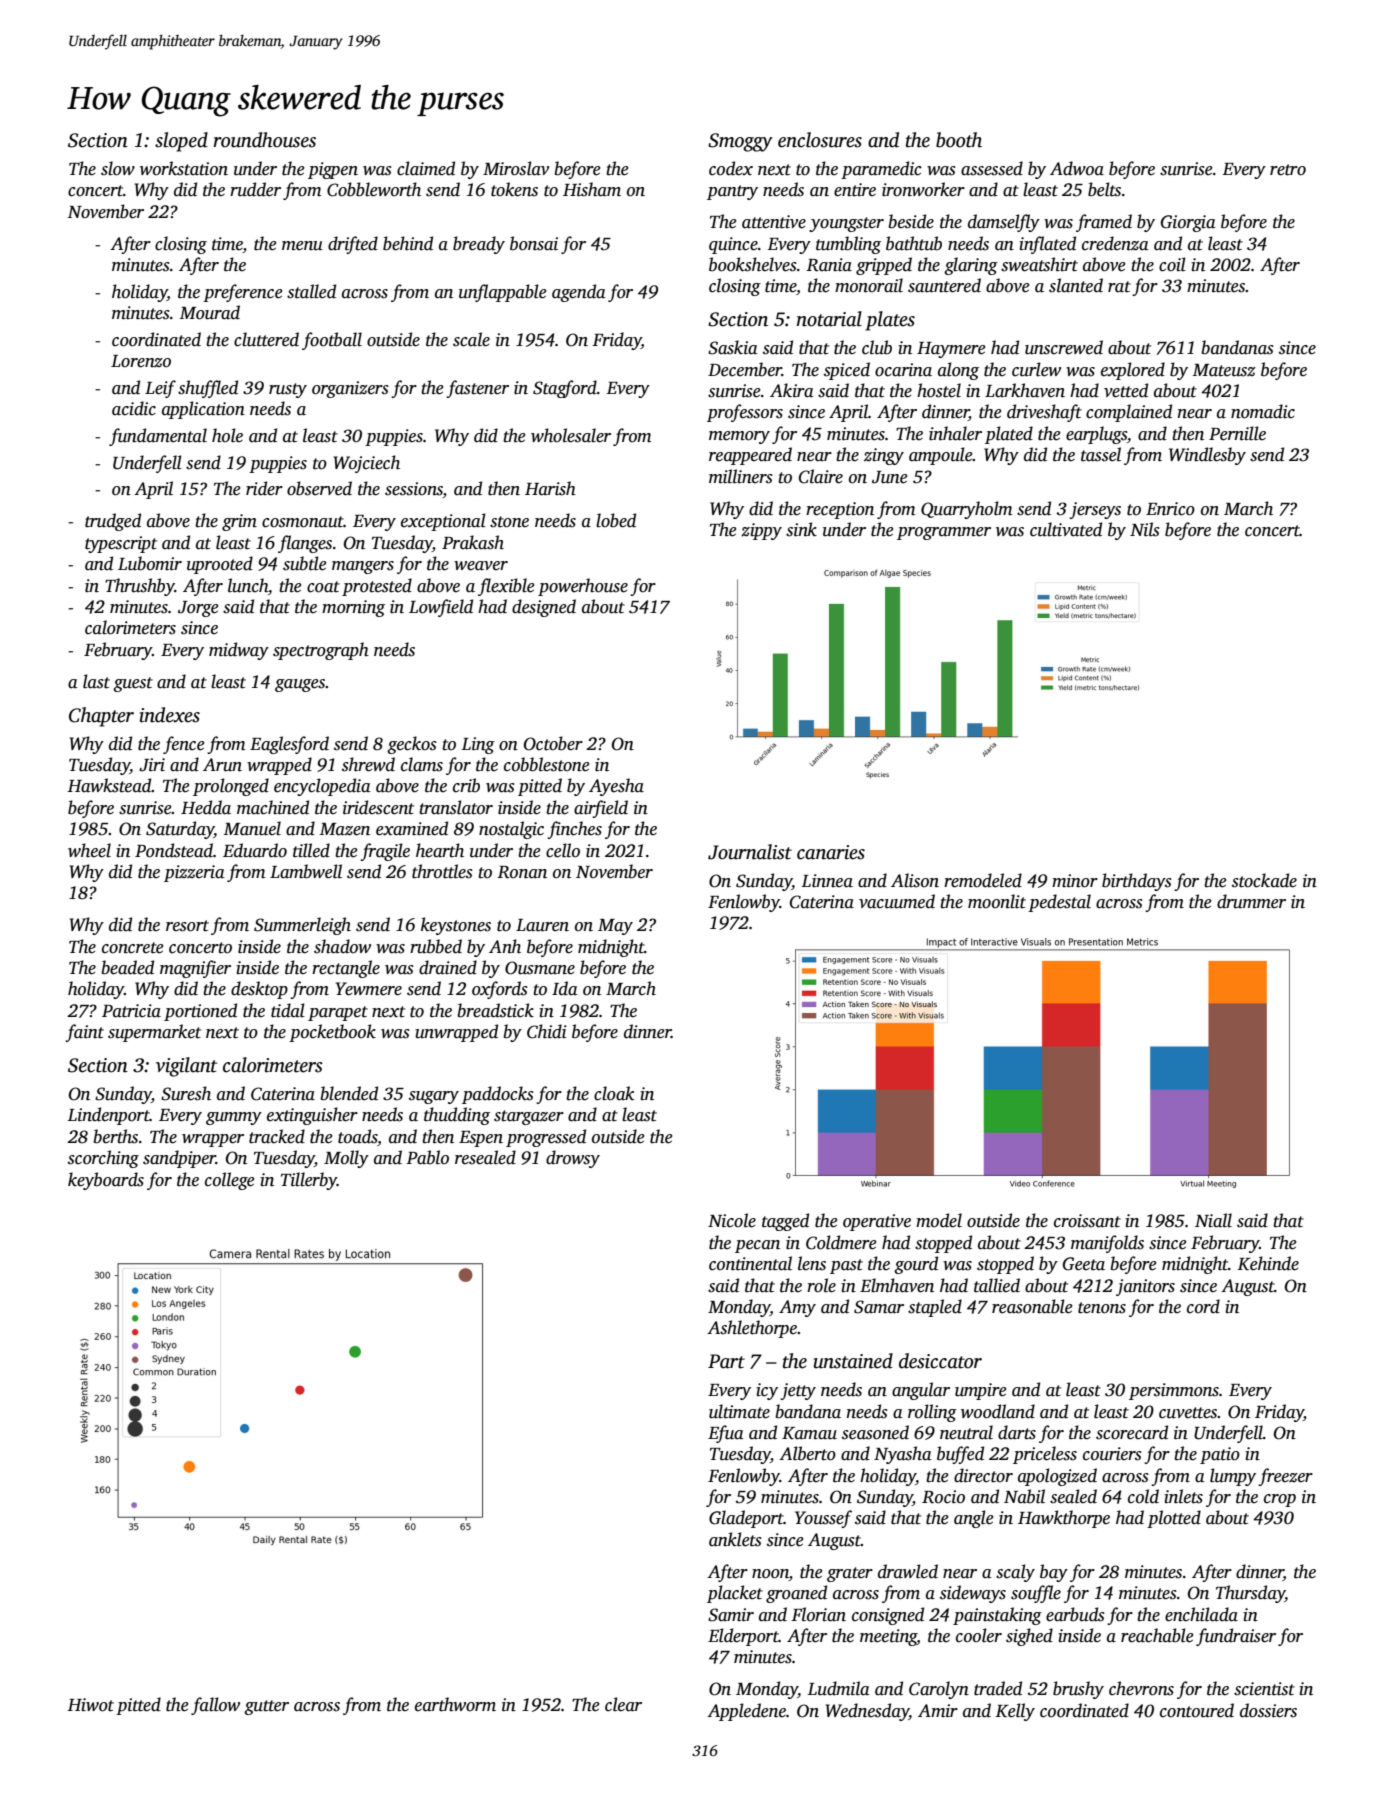  Describe the element at coordinates (739, 1411) in the screenshot. I see `ultimate` at that location.
